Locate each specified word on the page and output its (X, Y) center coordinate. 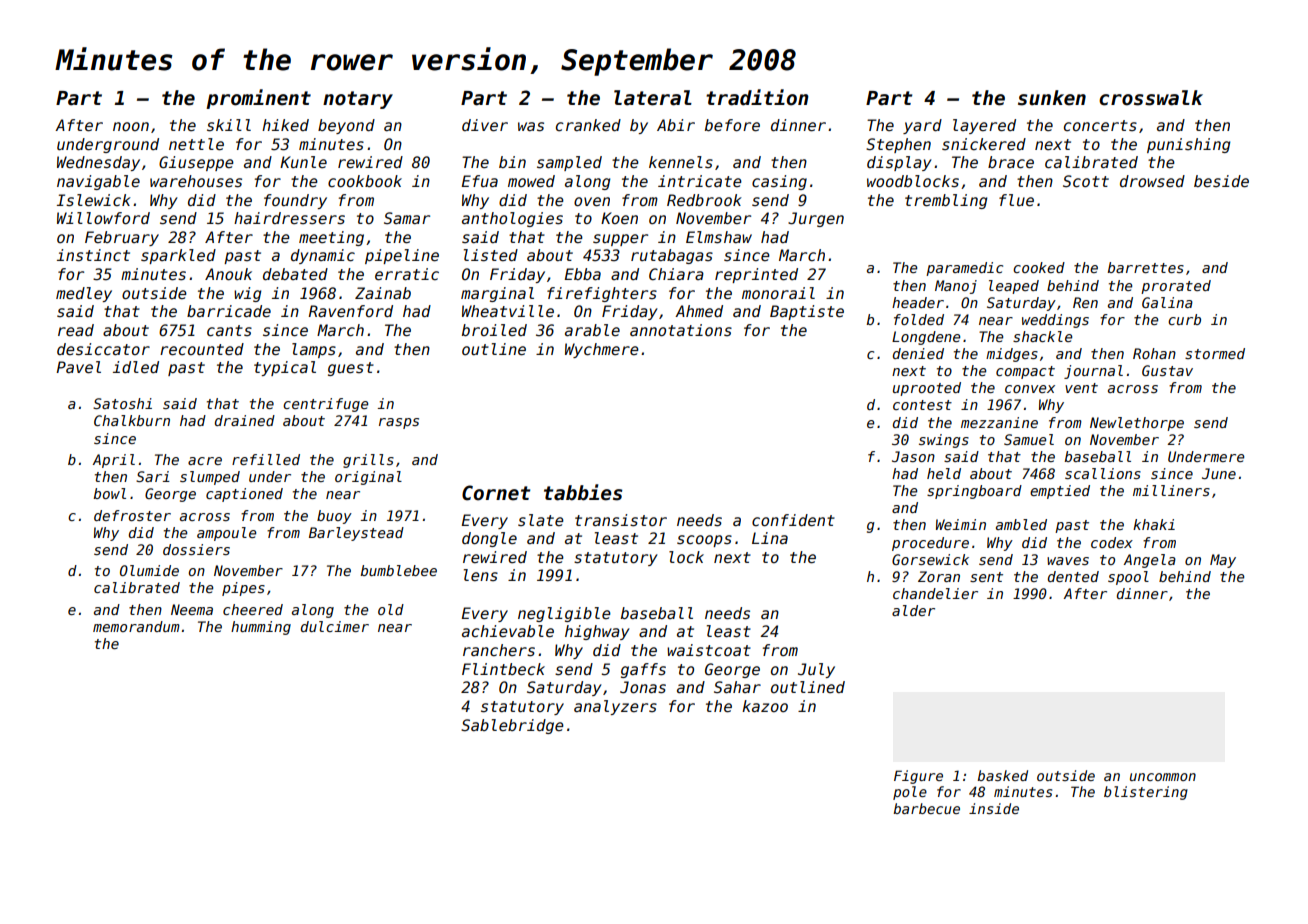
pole (910, 793)
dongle (489, 539)
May (1223, 561)
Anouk (228, 274)
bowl (109, 493)
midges (1012, 355)
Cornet (496, 493)
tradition (757, 97)
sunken (1052, 98)
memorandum (136, 626)
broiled (494, 330)
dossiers (196, 549)
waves (1068, 561)
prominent (258, 99)
